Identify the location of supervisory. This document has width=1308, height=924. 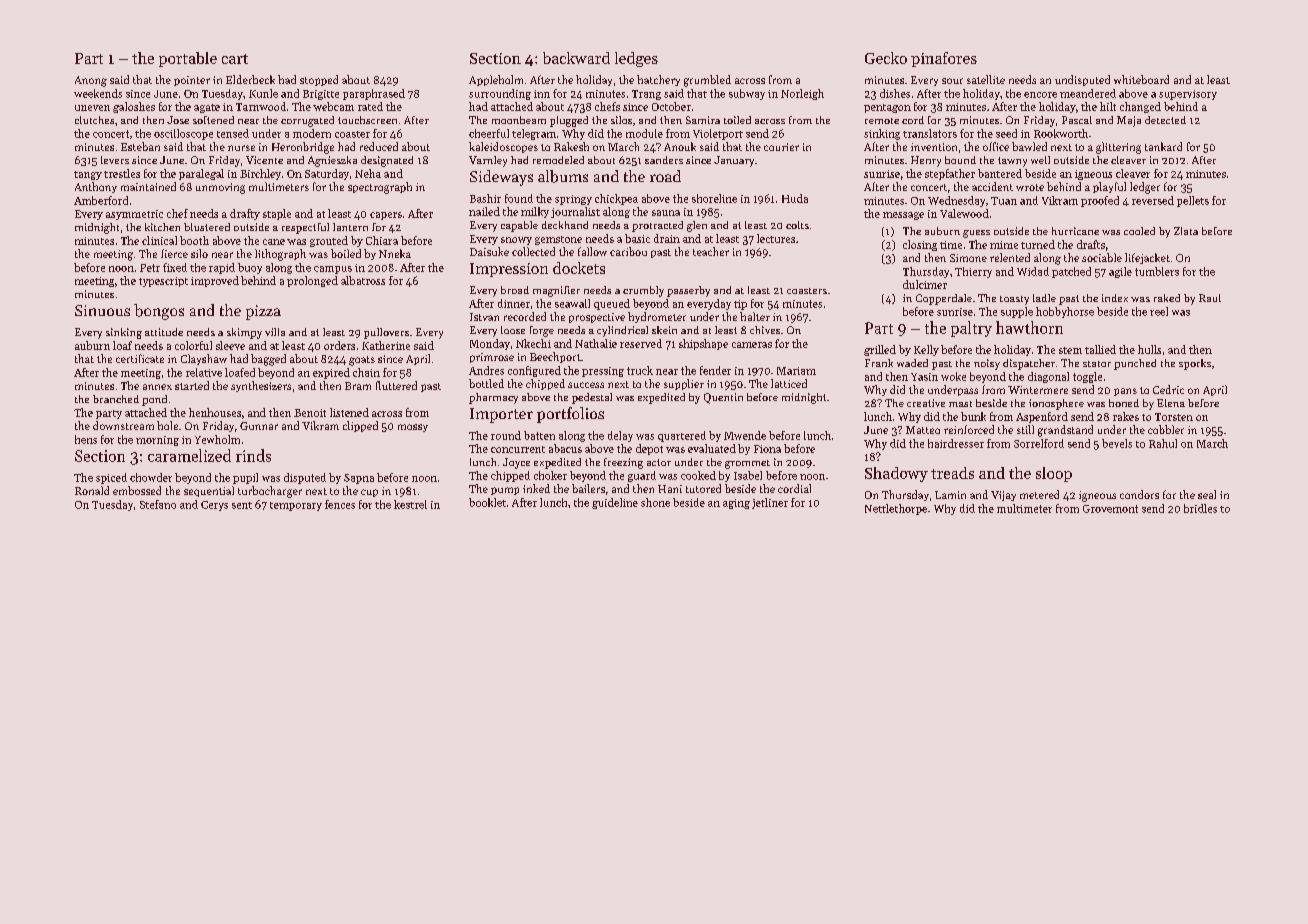
(1188, 95).
